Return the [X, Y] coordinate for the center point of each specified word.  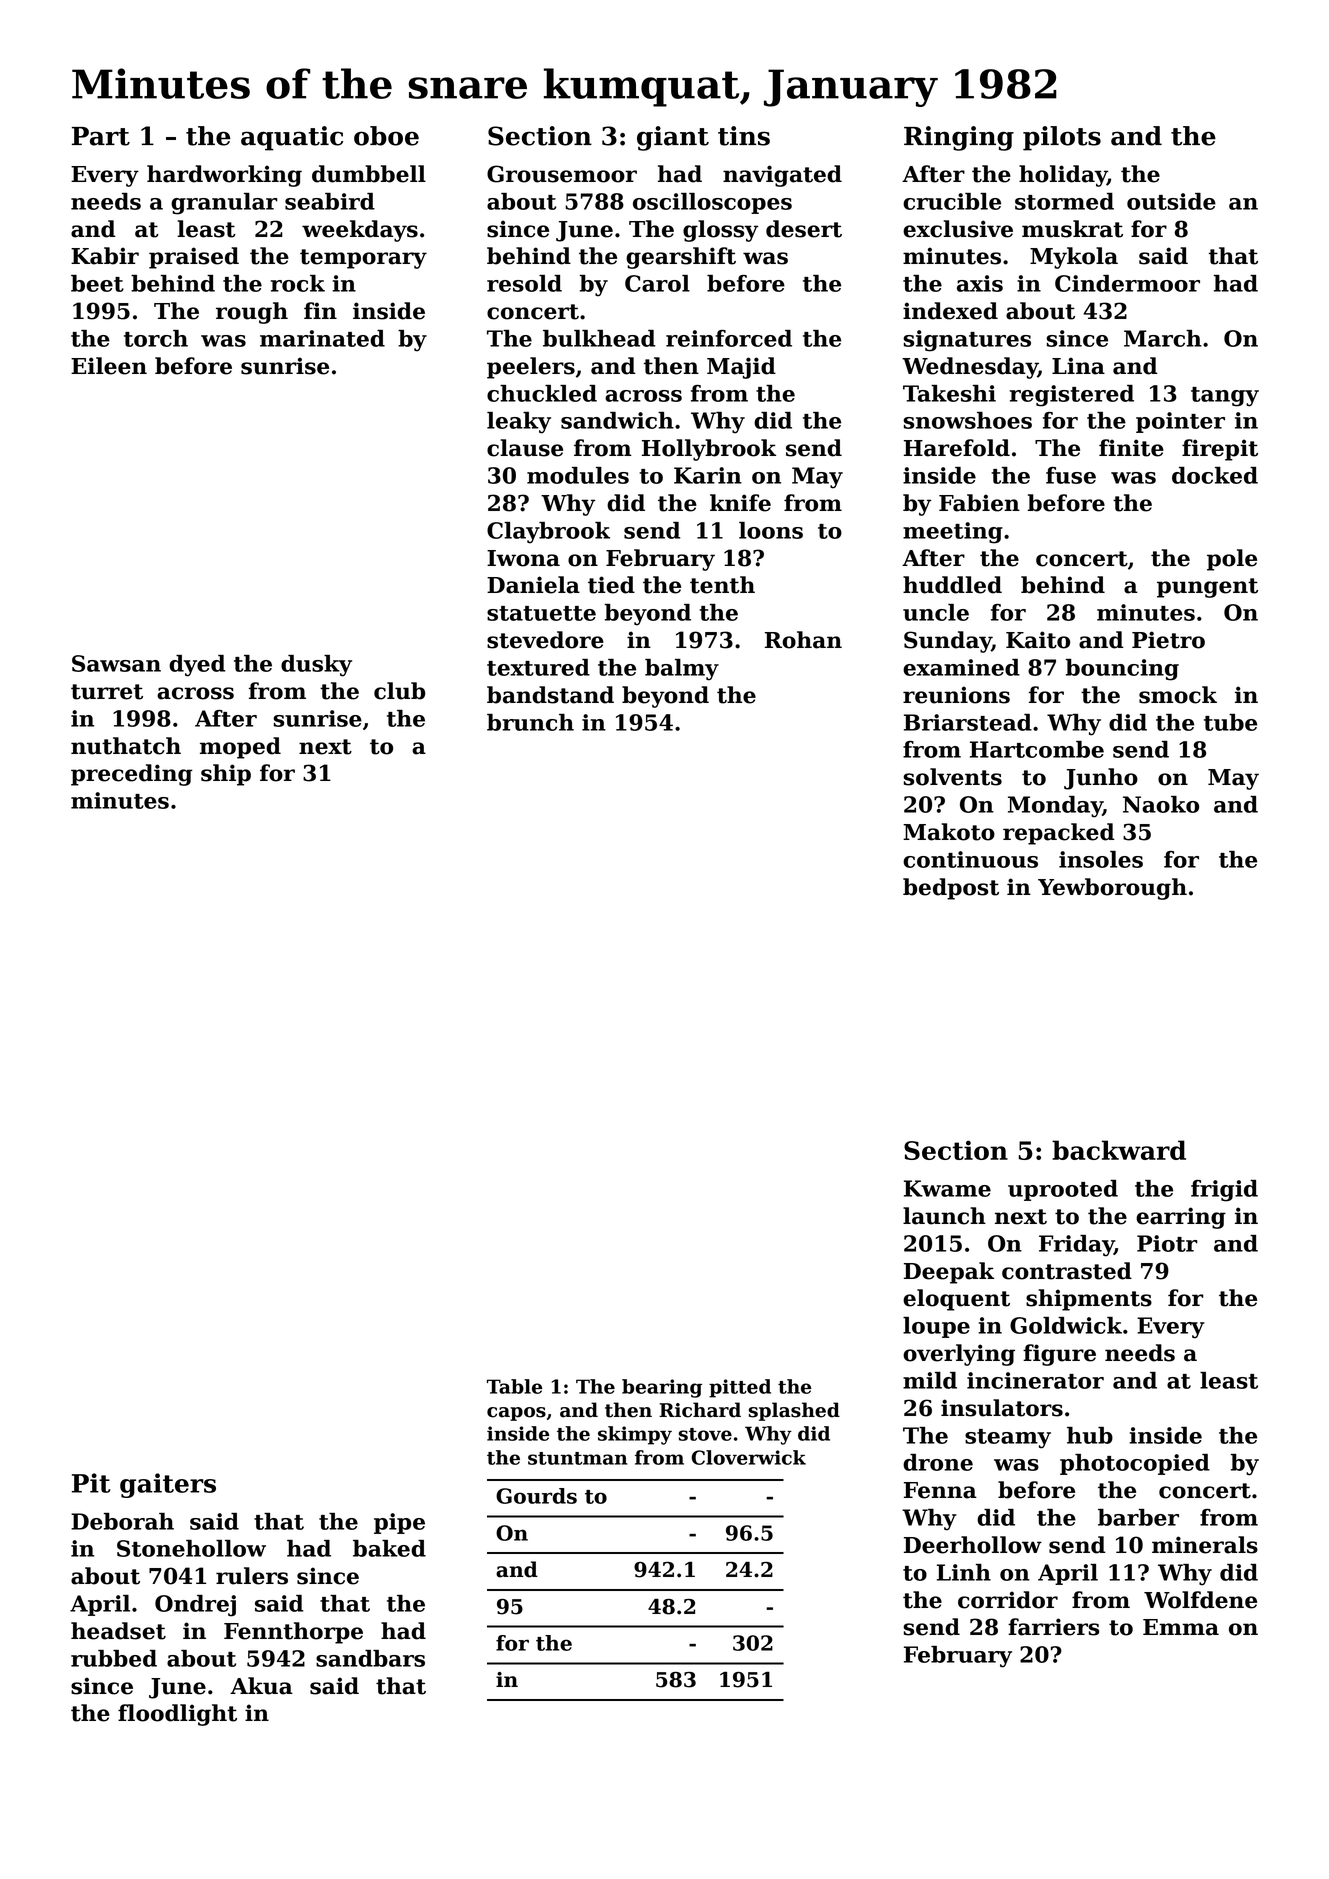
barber [1138, 1517]
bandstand [550, 695]
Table [514, 1386]
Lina [1078, 366]
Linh [964, 1572]
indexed [950, 311]
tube [1230, 722]
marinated [322, 338]
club [399, 691]
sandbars [370, 1658]
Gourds [536, 1496]
